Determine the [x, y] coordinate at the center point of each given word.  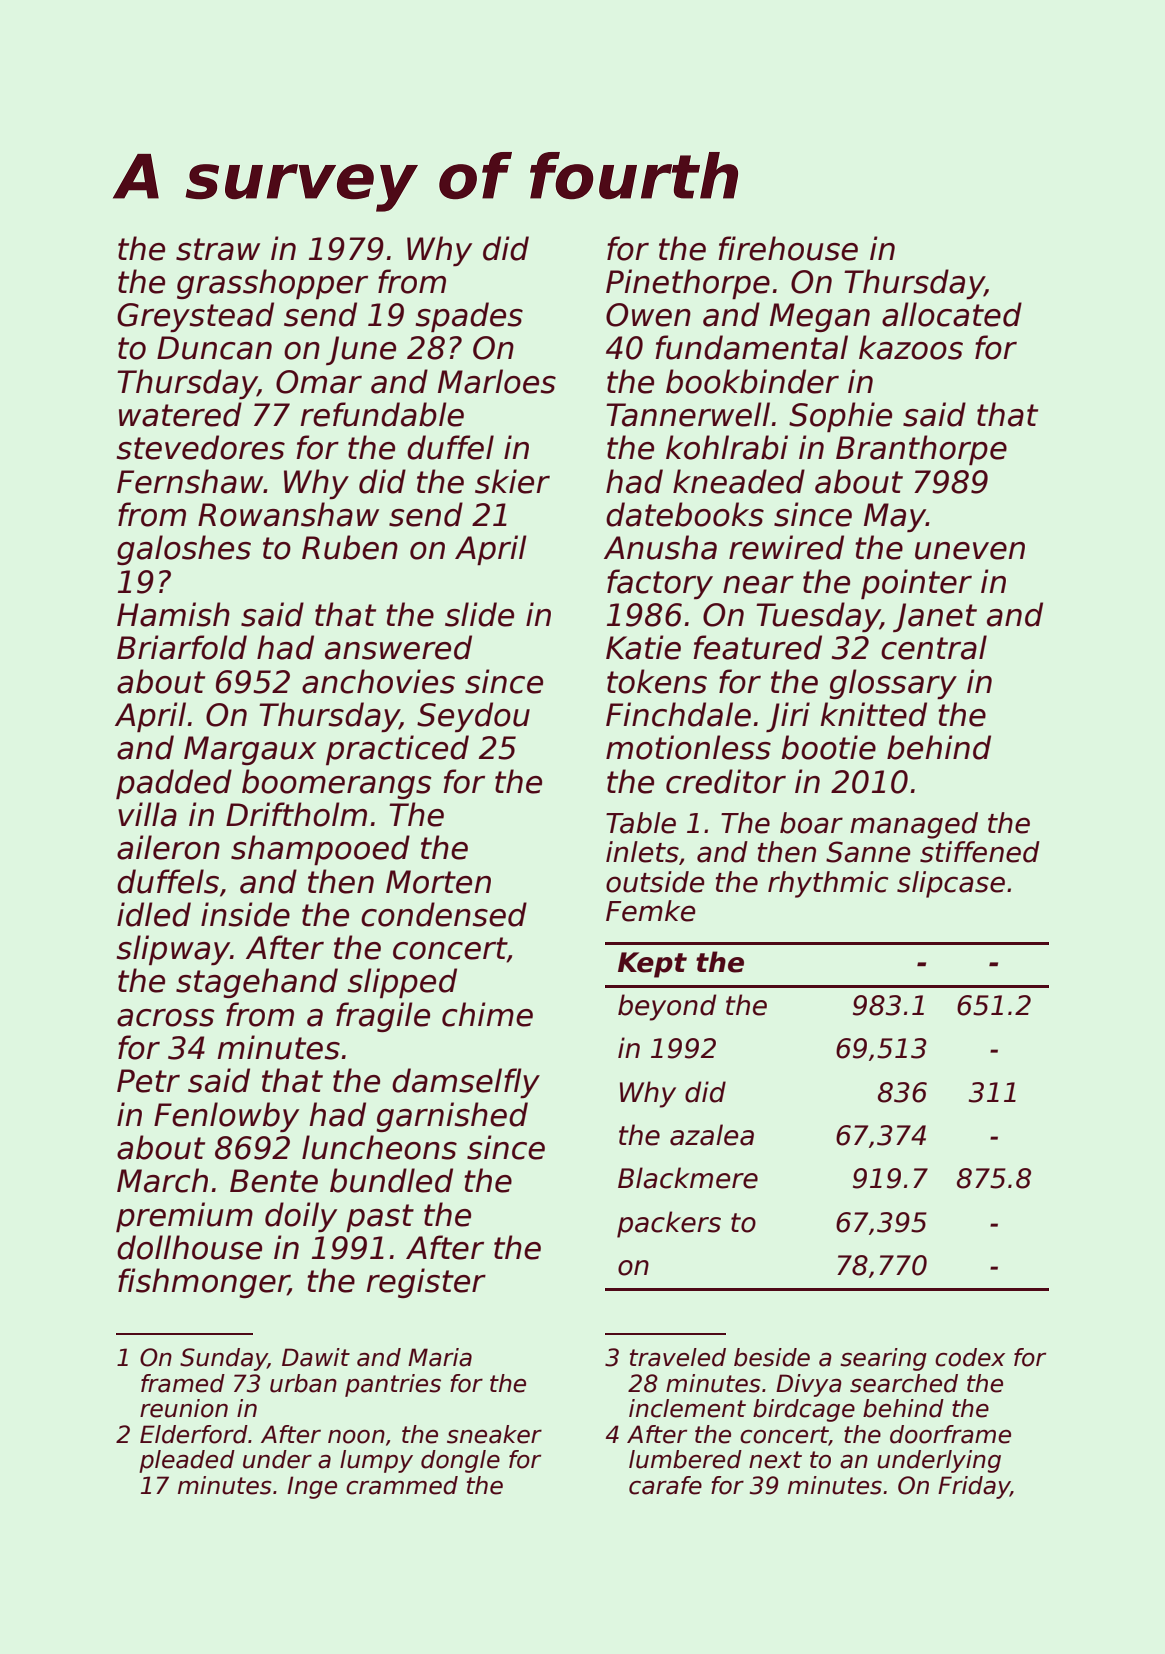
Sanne [868, 852]
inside [245, 914]
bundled [391, 1180]
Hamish [173, 614]
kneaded [739, 481]
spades [469, 317]
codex [970, 1357]
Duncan [214, 348]
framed [183, 1383]
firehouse [788, 248]
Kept [652, 965]
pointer [916, 584]
